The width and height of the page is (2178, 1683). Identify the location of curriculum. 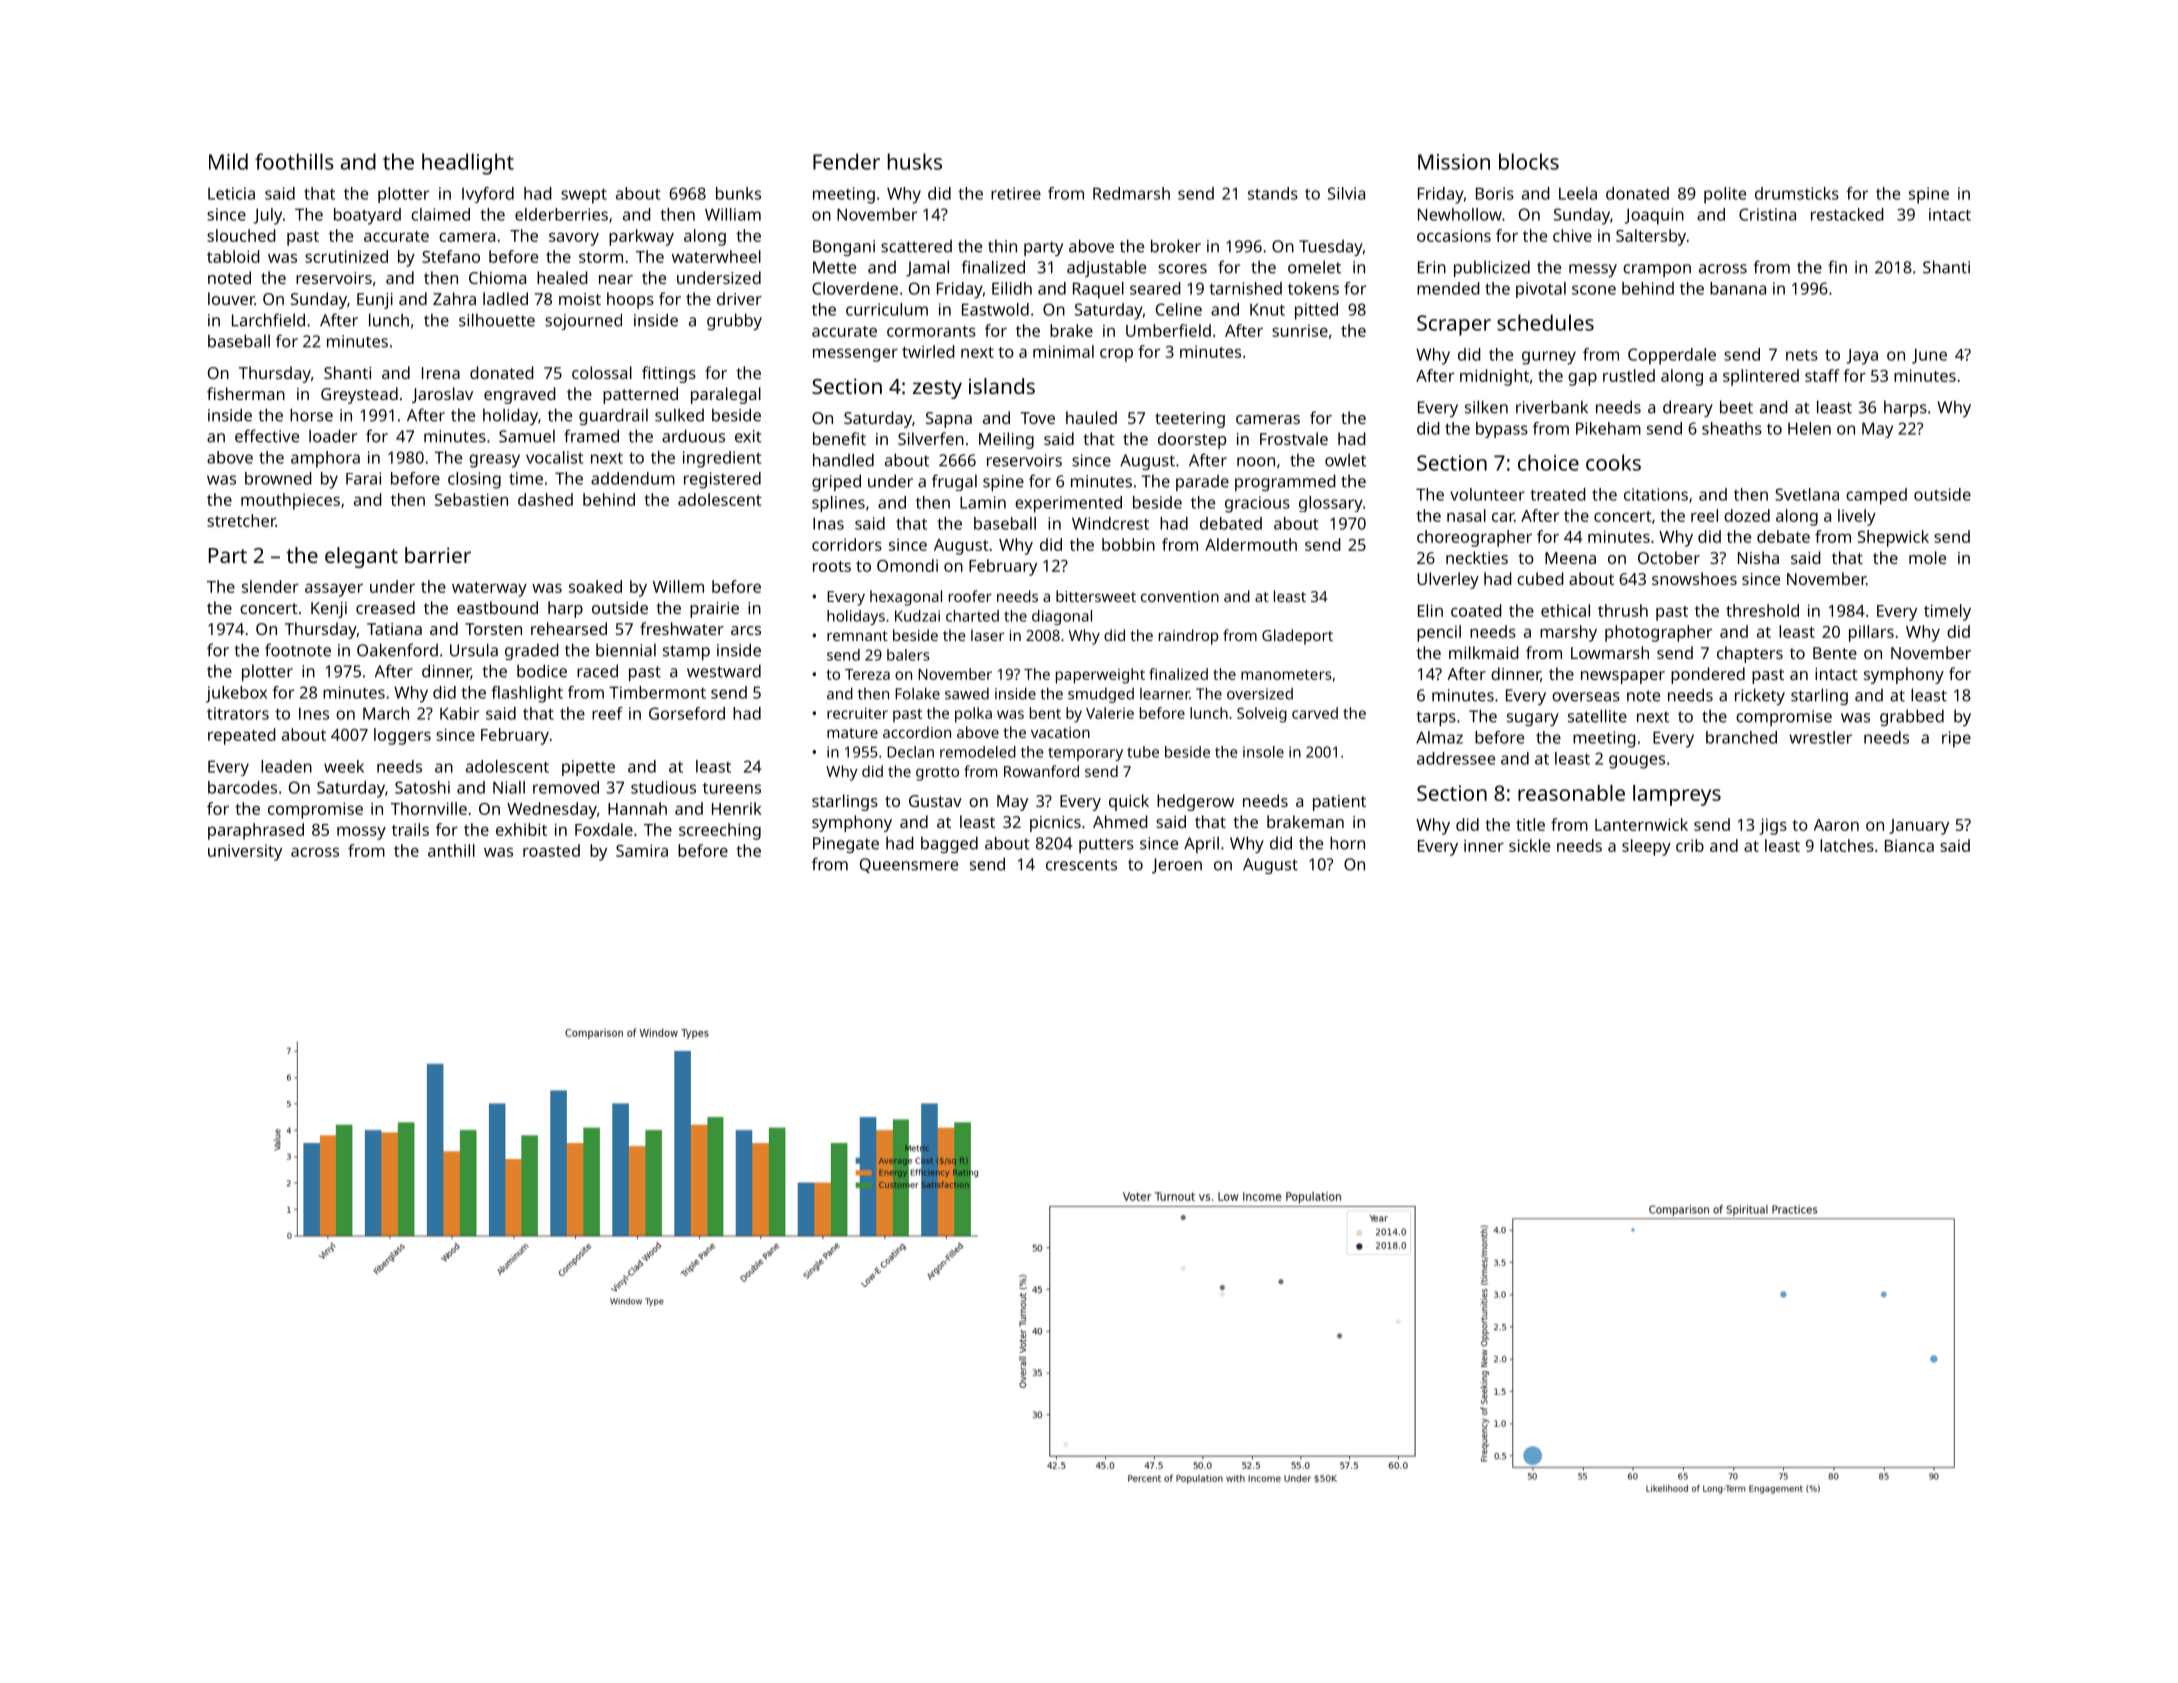
(887, 309).
